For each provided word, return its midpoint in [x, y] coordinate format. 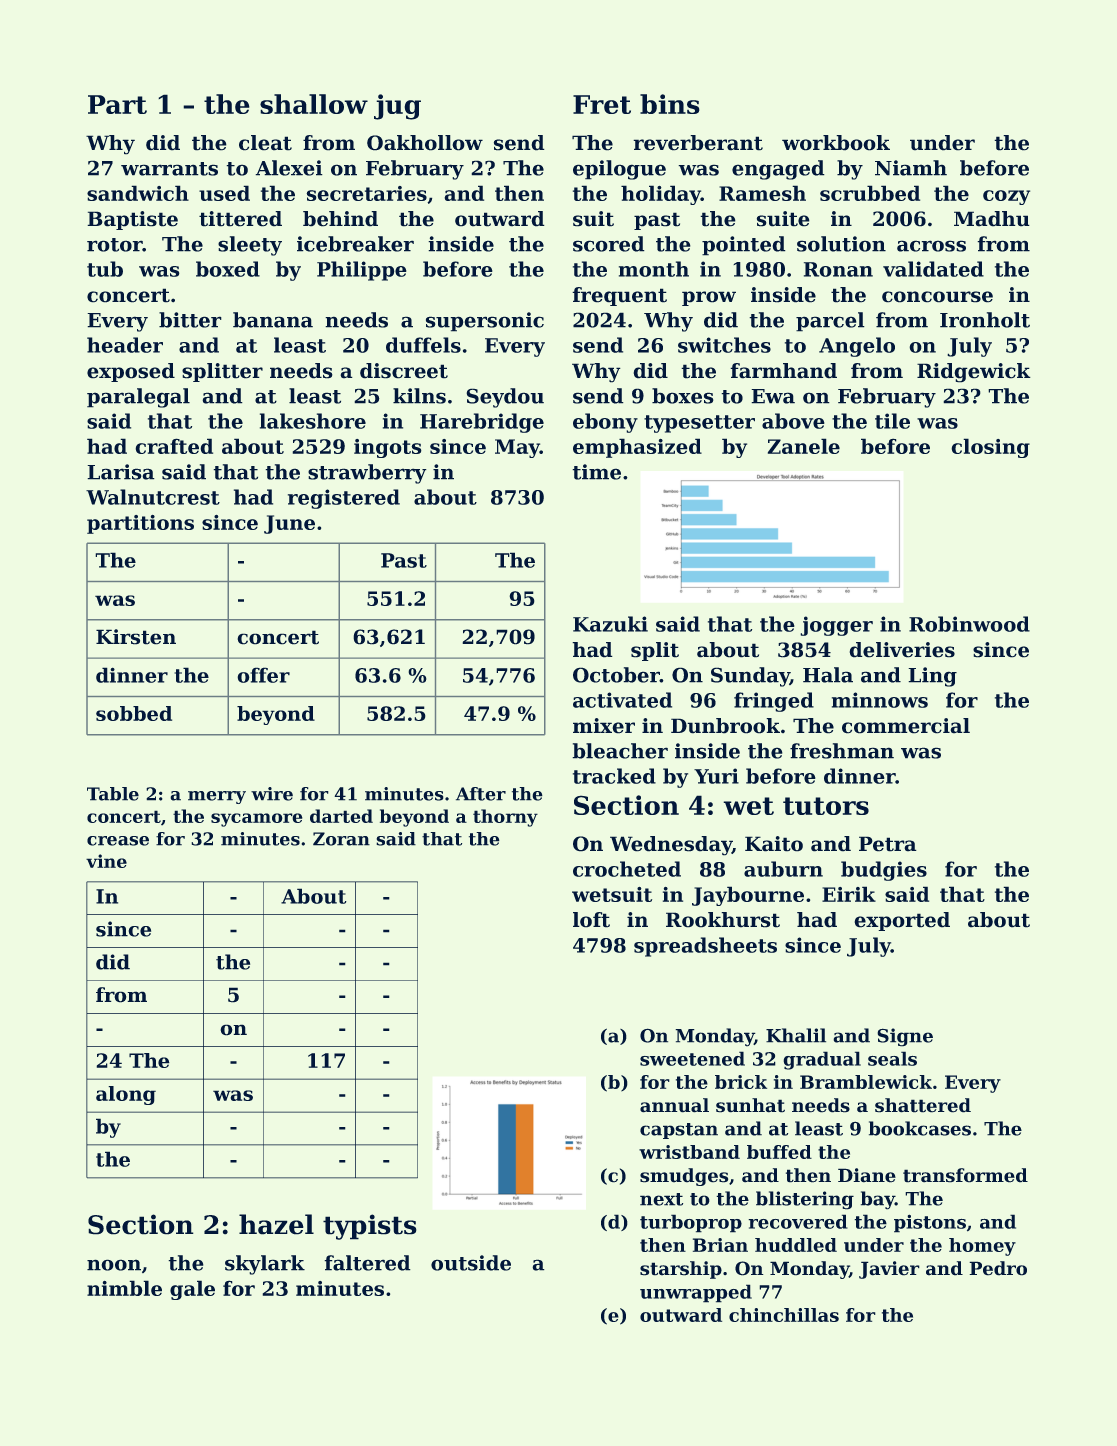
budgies [884, 871]
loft [591, 920]
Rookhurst [723, 920]
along [126, 1095]
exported [902, 921]
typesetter [699, 424]
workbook [836, 143]
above [793, 421]
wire [272, 794]
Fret [602, 104]
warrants [169, 169]
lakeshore [313, 421]
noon [114, 1265]
